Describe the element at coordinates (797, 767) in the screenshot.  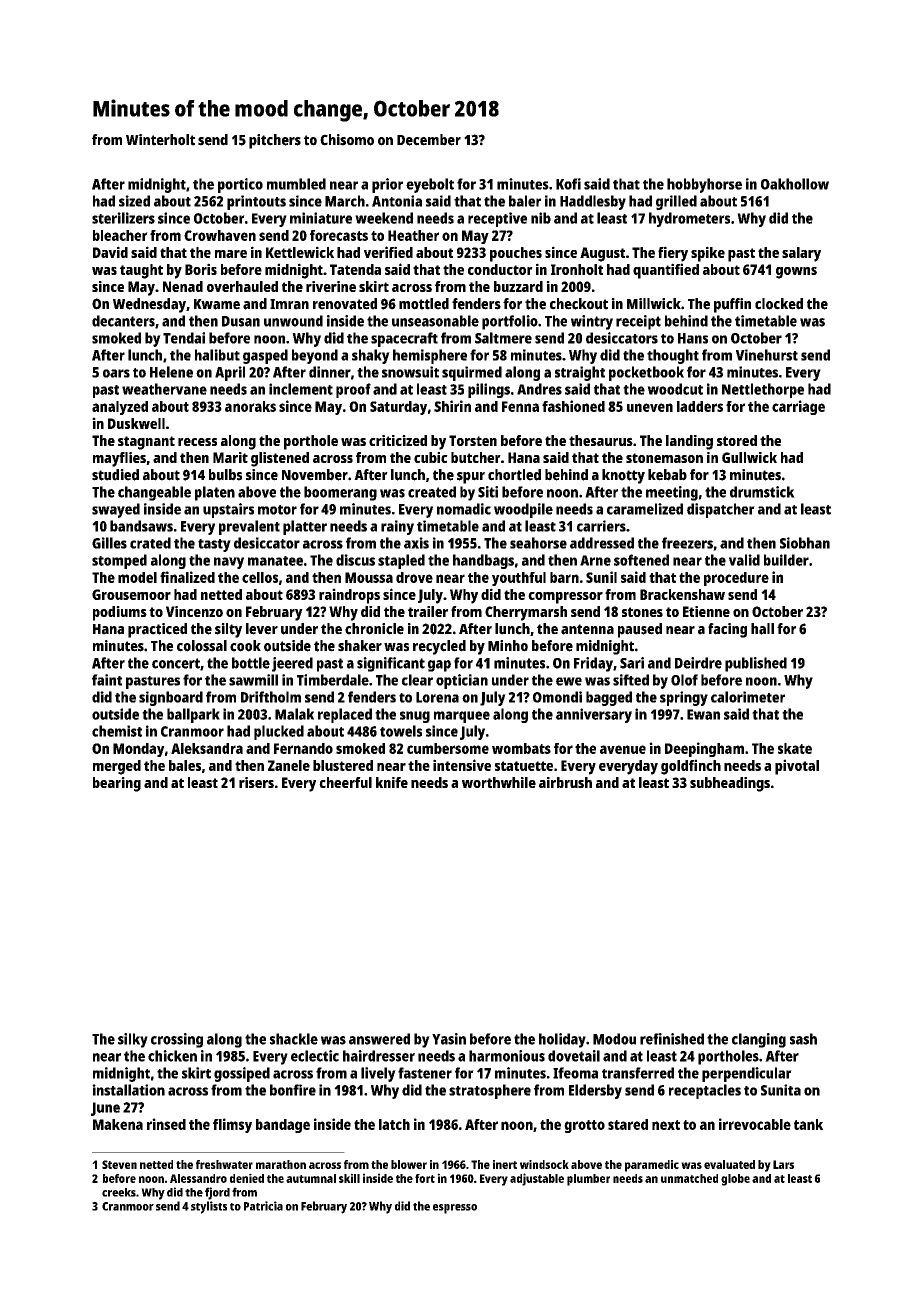
I see `pivotal` at that location.
